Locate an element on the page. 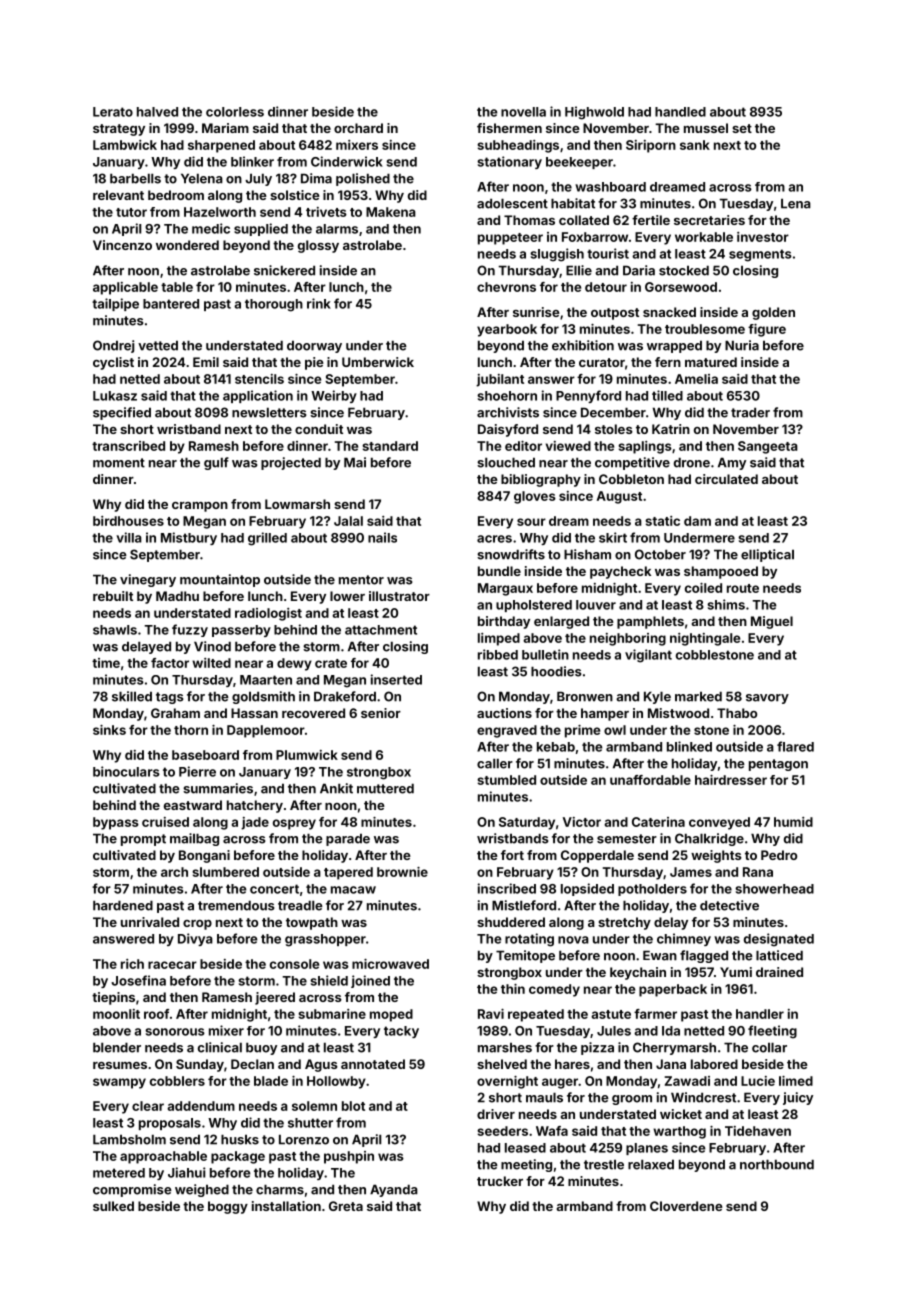 The width and height of the image is (908, 1316). conduit is located at coordinates (319, 429).
